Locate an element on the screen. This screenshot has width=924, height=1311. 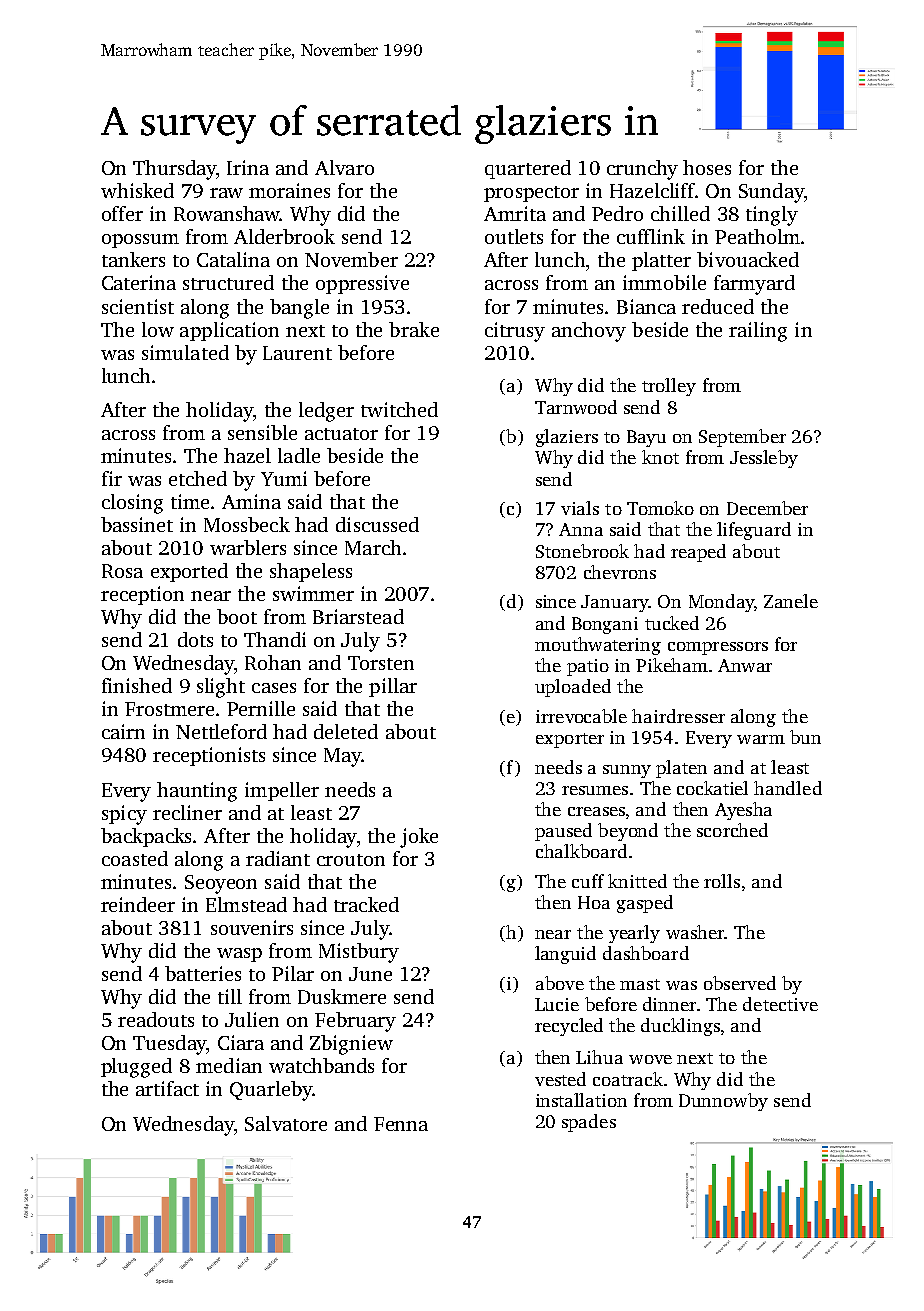
artifact is located at coordinates (167, 1088).
